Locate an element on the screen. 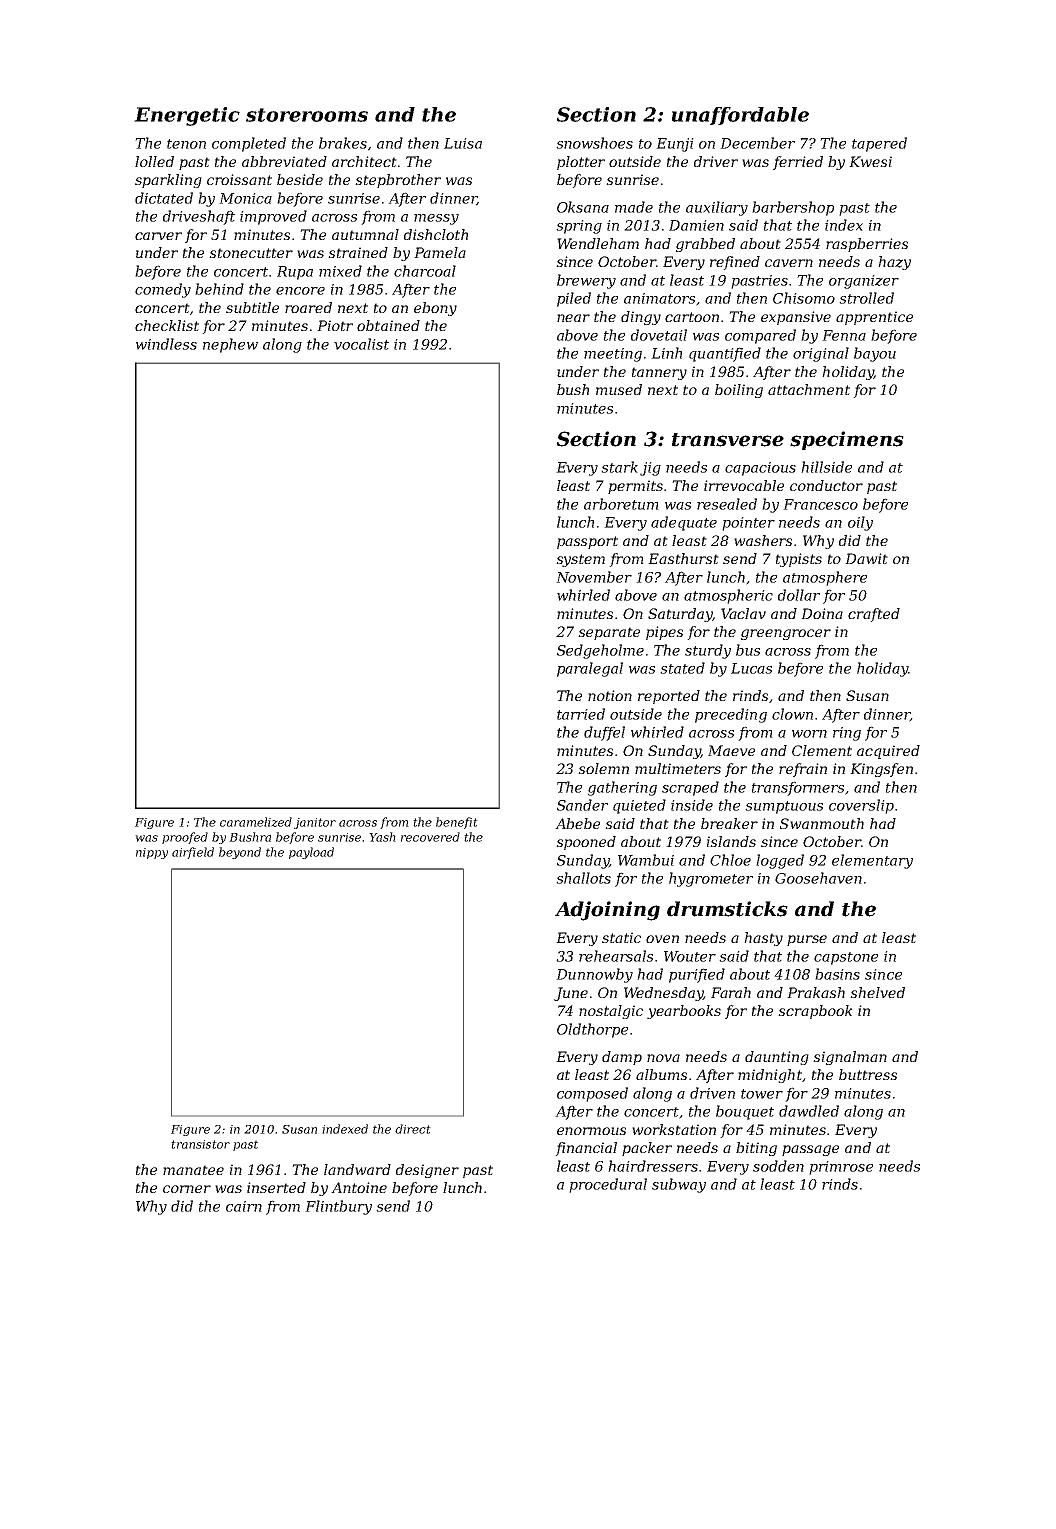 The image size is (1056, 1529). windless is located at coordinates (166, 344).
